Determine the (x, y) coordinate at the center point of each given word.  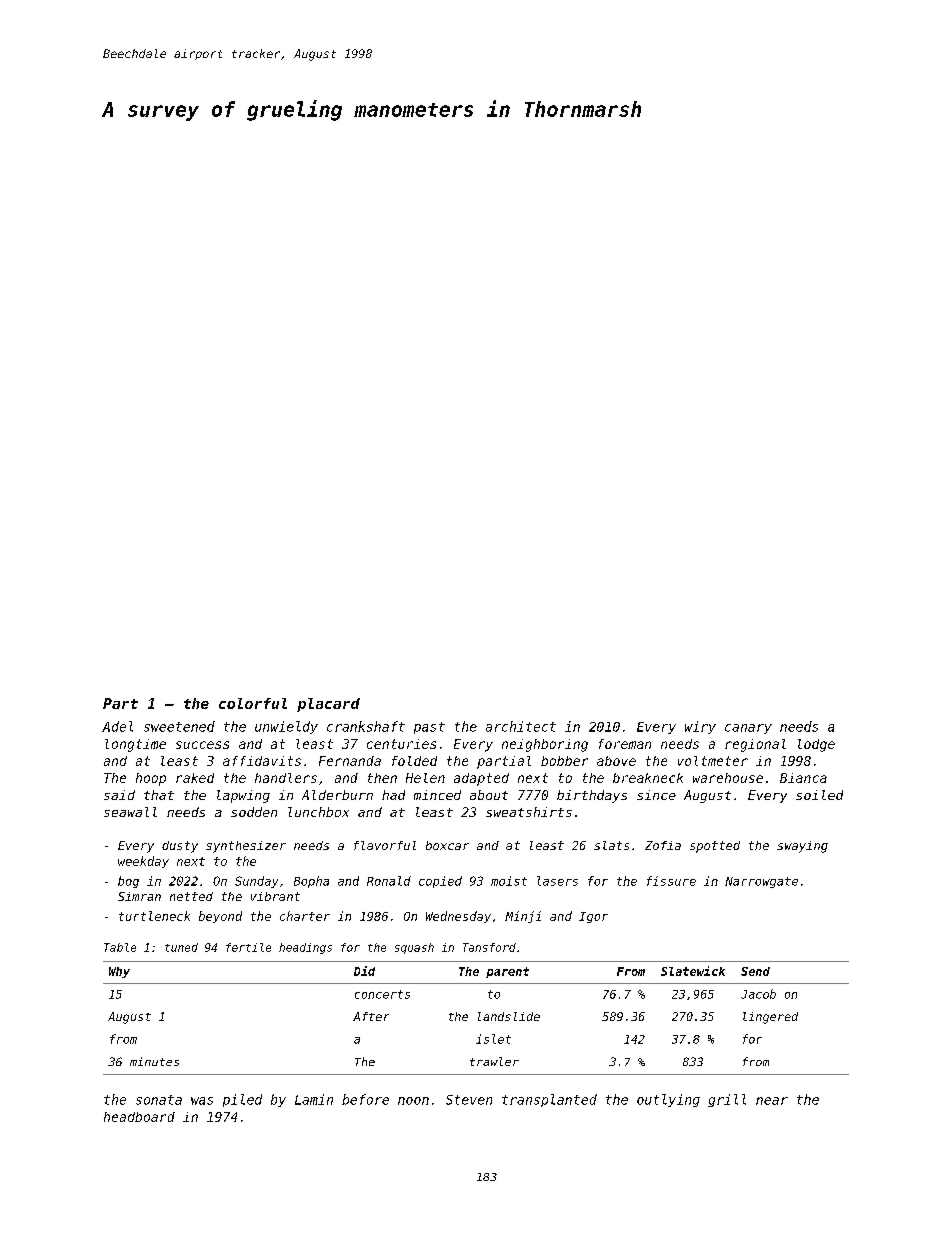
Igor (593, 917)
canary (748, 729)
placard (328, 705)
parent (507, 972)
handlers (286, 778)
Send (755, 971)
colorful (253, 703)
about (489, 795)
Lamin (314, 1099)
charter (305, 916)
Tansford (489, 947)
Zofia (663, 845)
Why (119, 972)
